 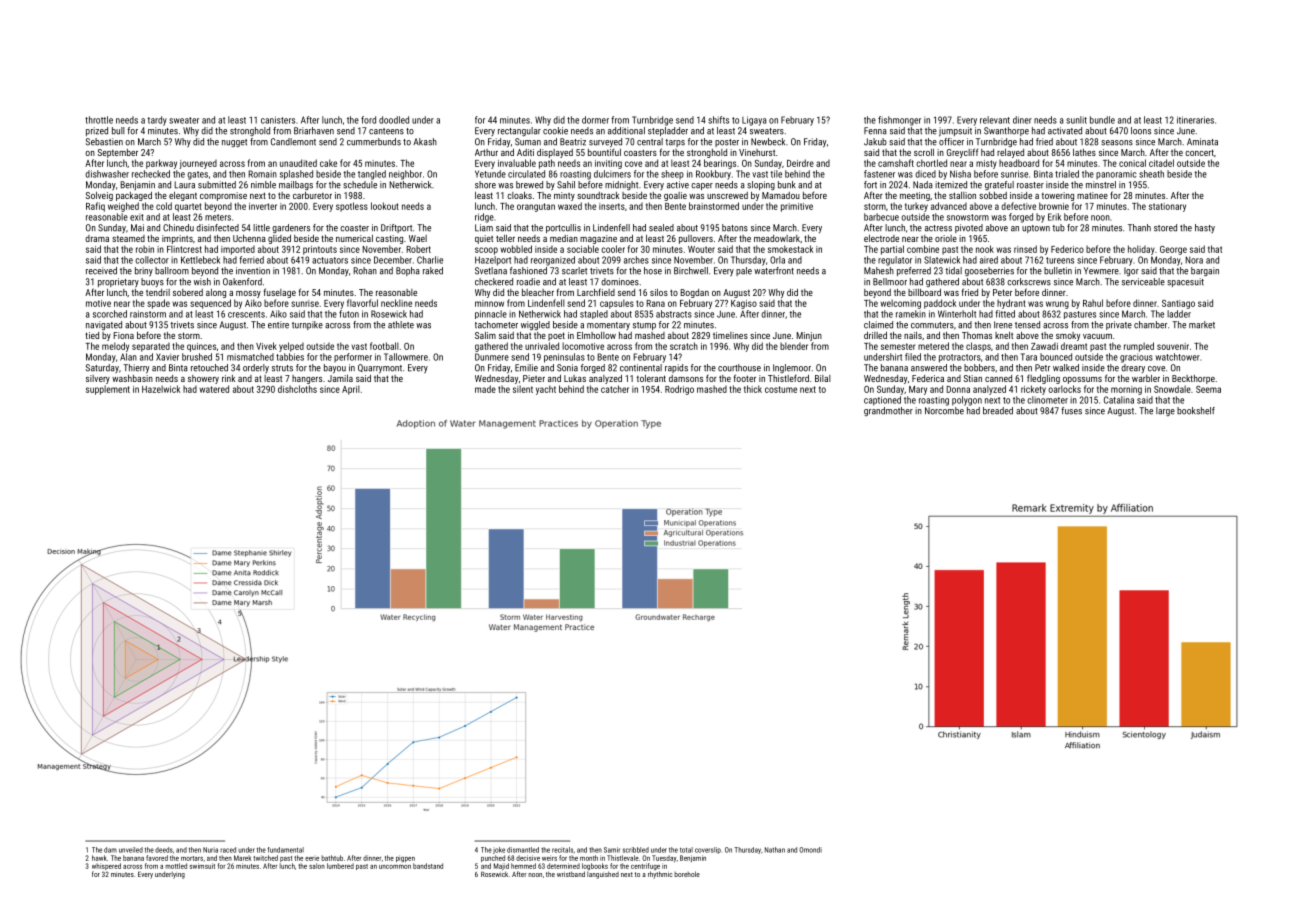 What do you see at coordinates (297, 389) in the screenshot?
I see `dishcloths` at bounding box center [297, 389].
